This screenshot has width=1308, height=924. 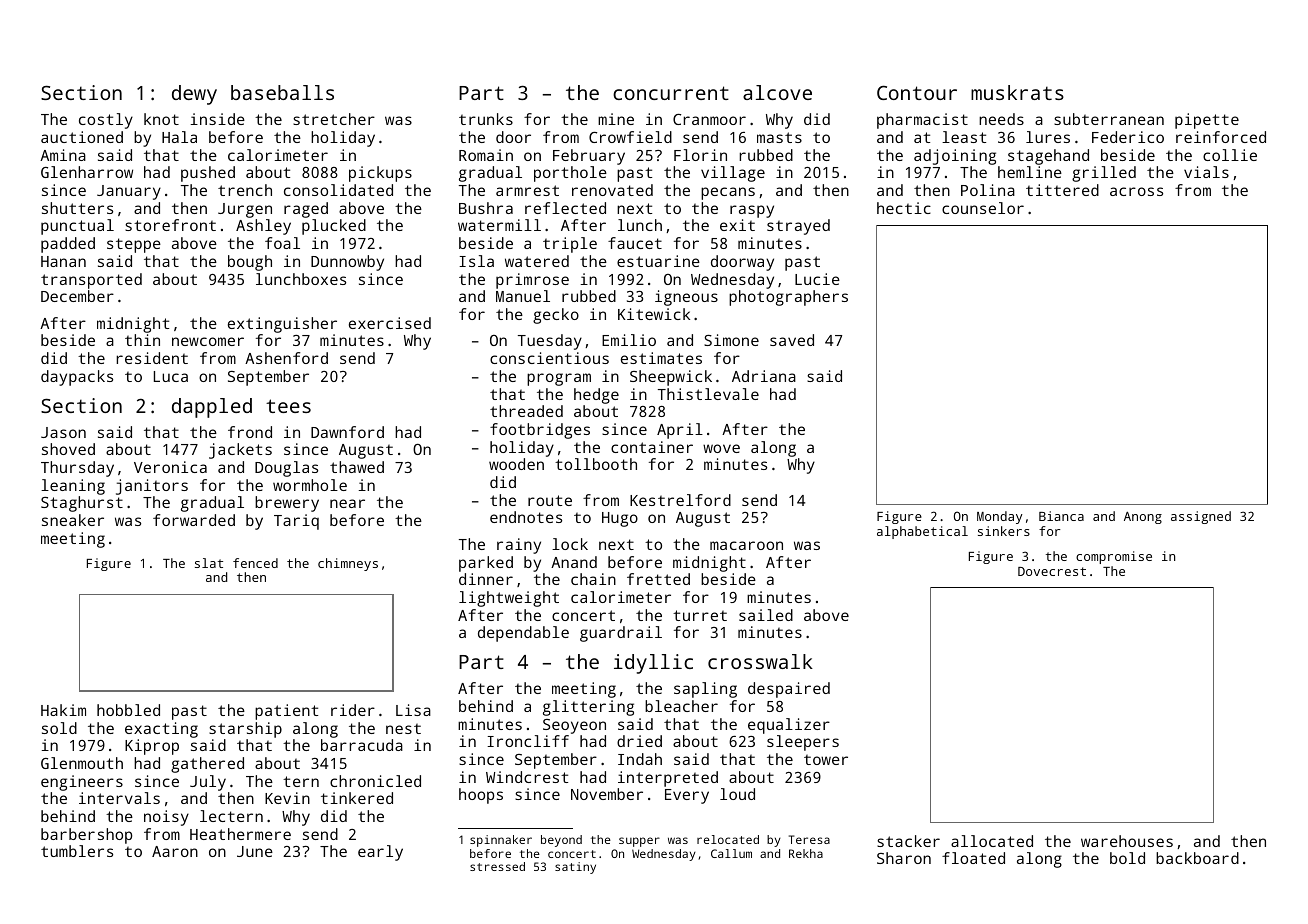 What do you see at coordinates (1017, 92) in the screenshot?
I see `muskrats` at bounding box center [1017, 92].
